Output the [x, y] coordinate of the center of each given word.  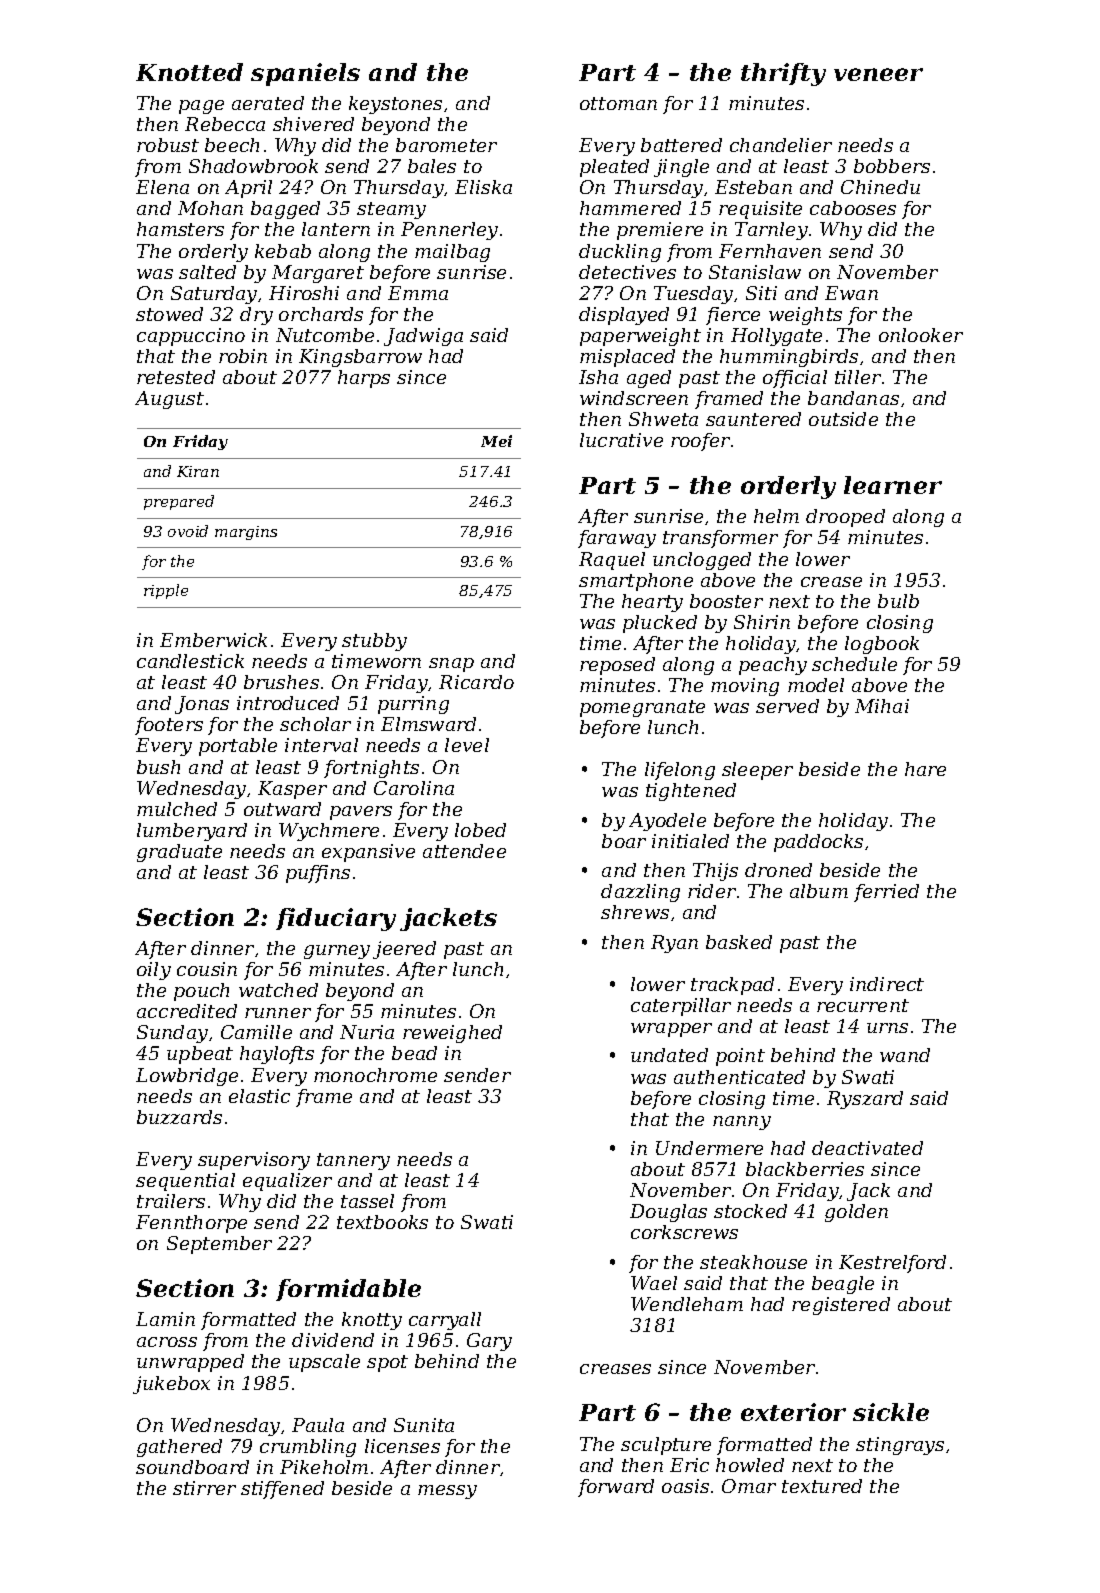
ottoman [618, 103]
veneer [878, 74]
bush [158, 767]
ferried [886, 893]
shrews [635, 912]
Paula [318, 1425]
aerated [268, 103]
